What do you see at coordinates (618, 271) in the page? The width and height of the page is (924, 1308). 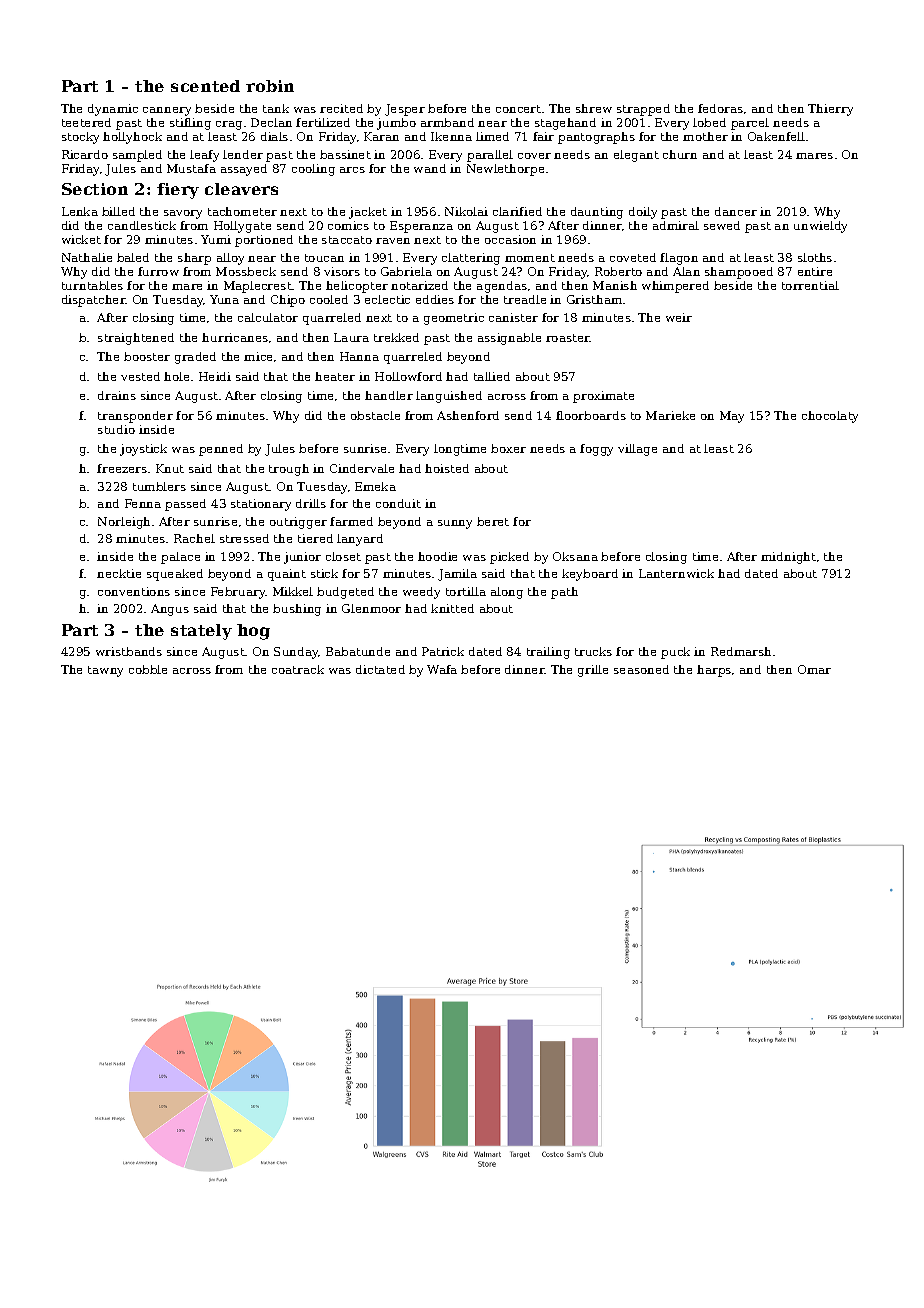 I see `Roberto` at bounding box center [618, 271].
